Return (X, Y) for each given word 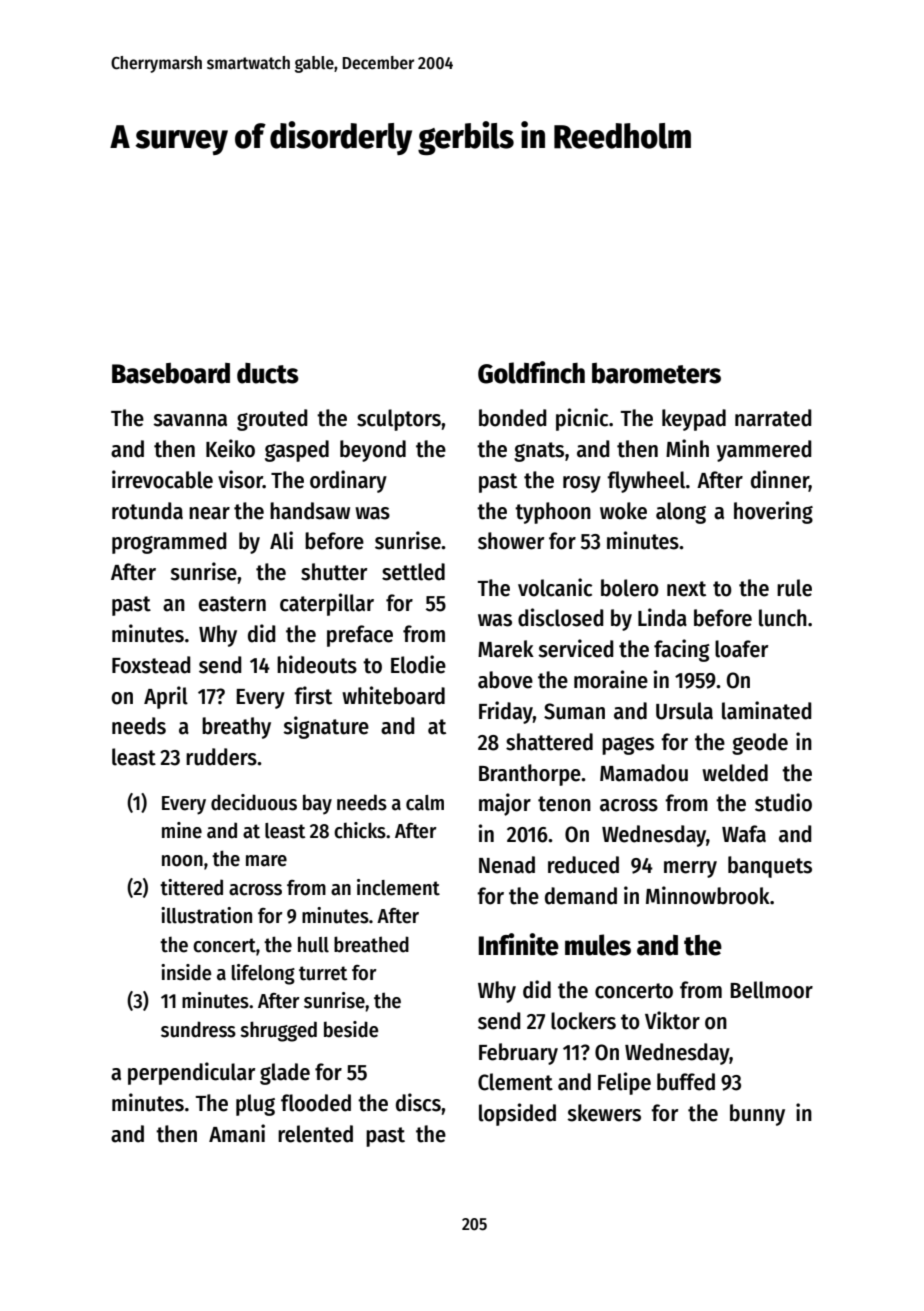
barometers (656, 373)
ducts (268, 373)
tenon (564, 804)
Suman (574, 711)
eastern (232, 604)
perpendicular (191, 1073)
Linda (662, 617)
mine (182, 830)
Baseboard (171, 373)
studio (783, 802)
